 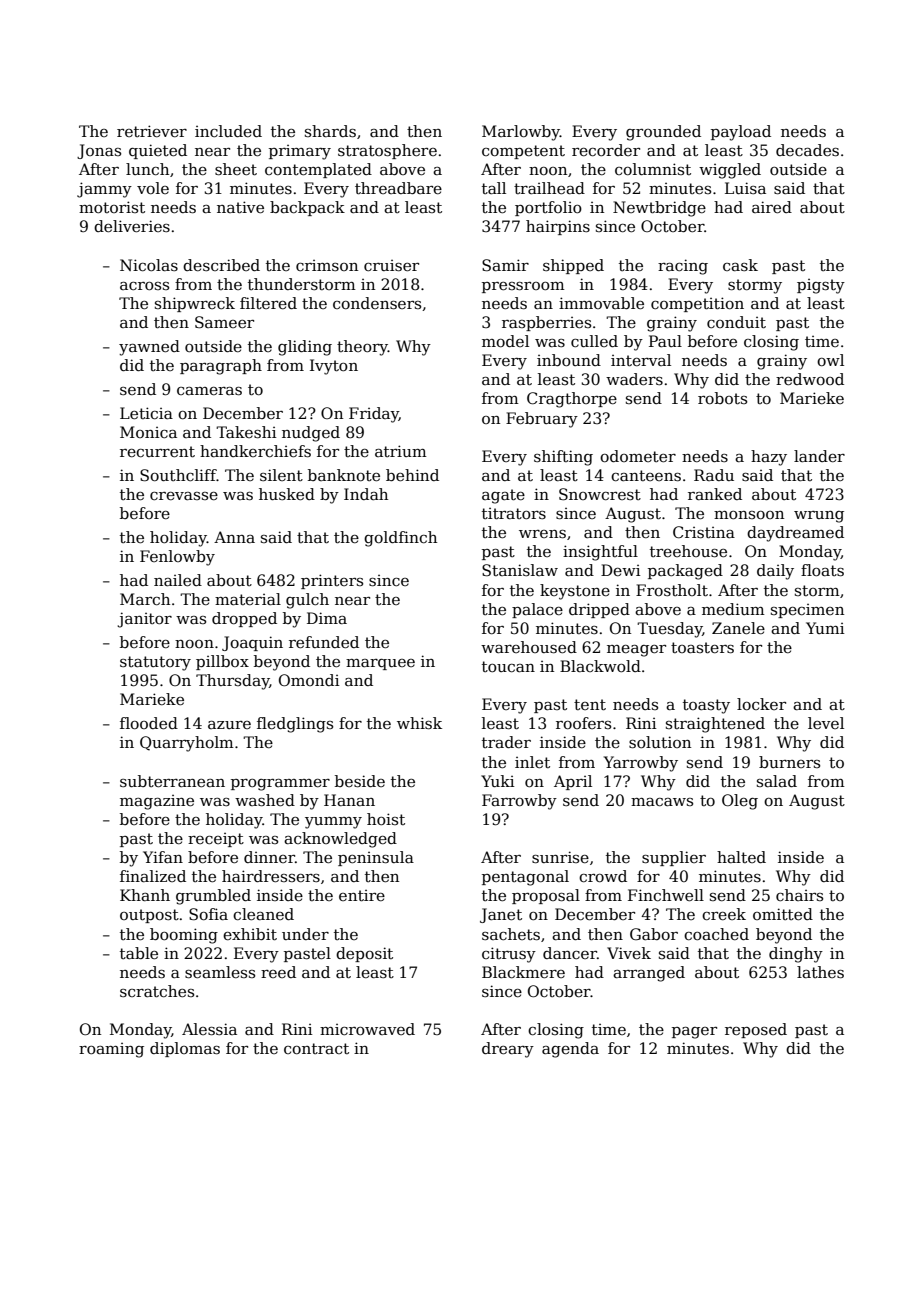 I want to click on reposed, so click(x=756, y=1030).
